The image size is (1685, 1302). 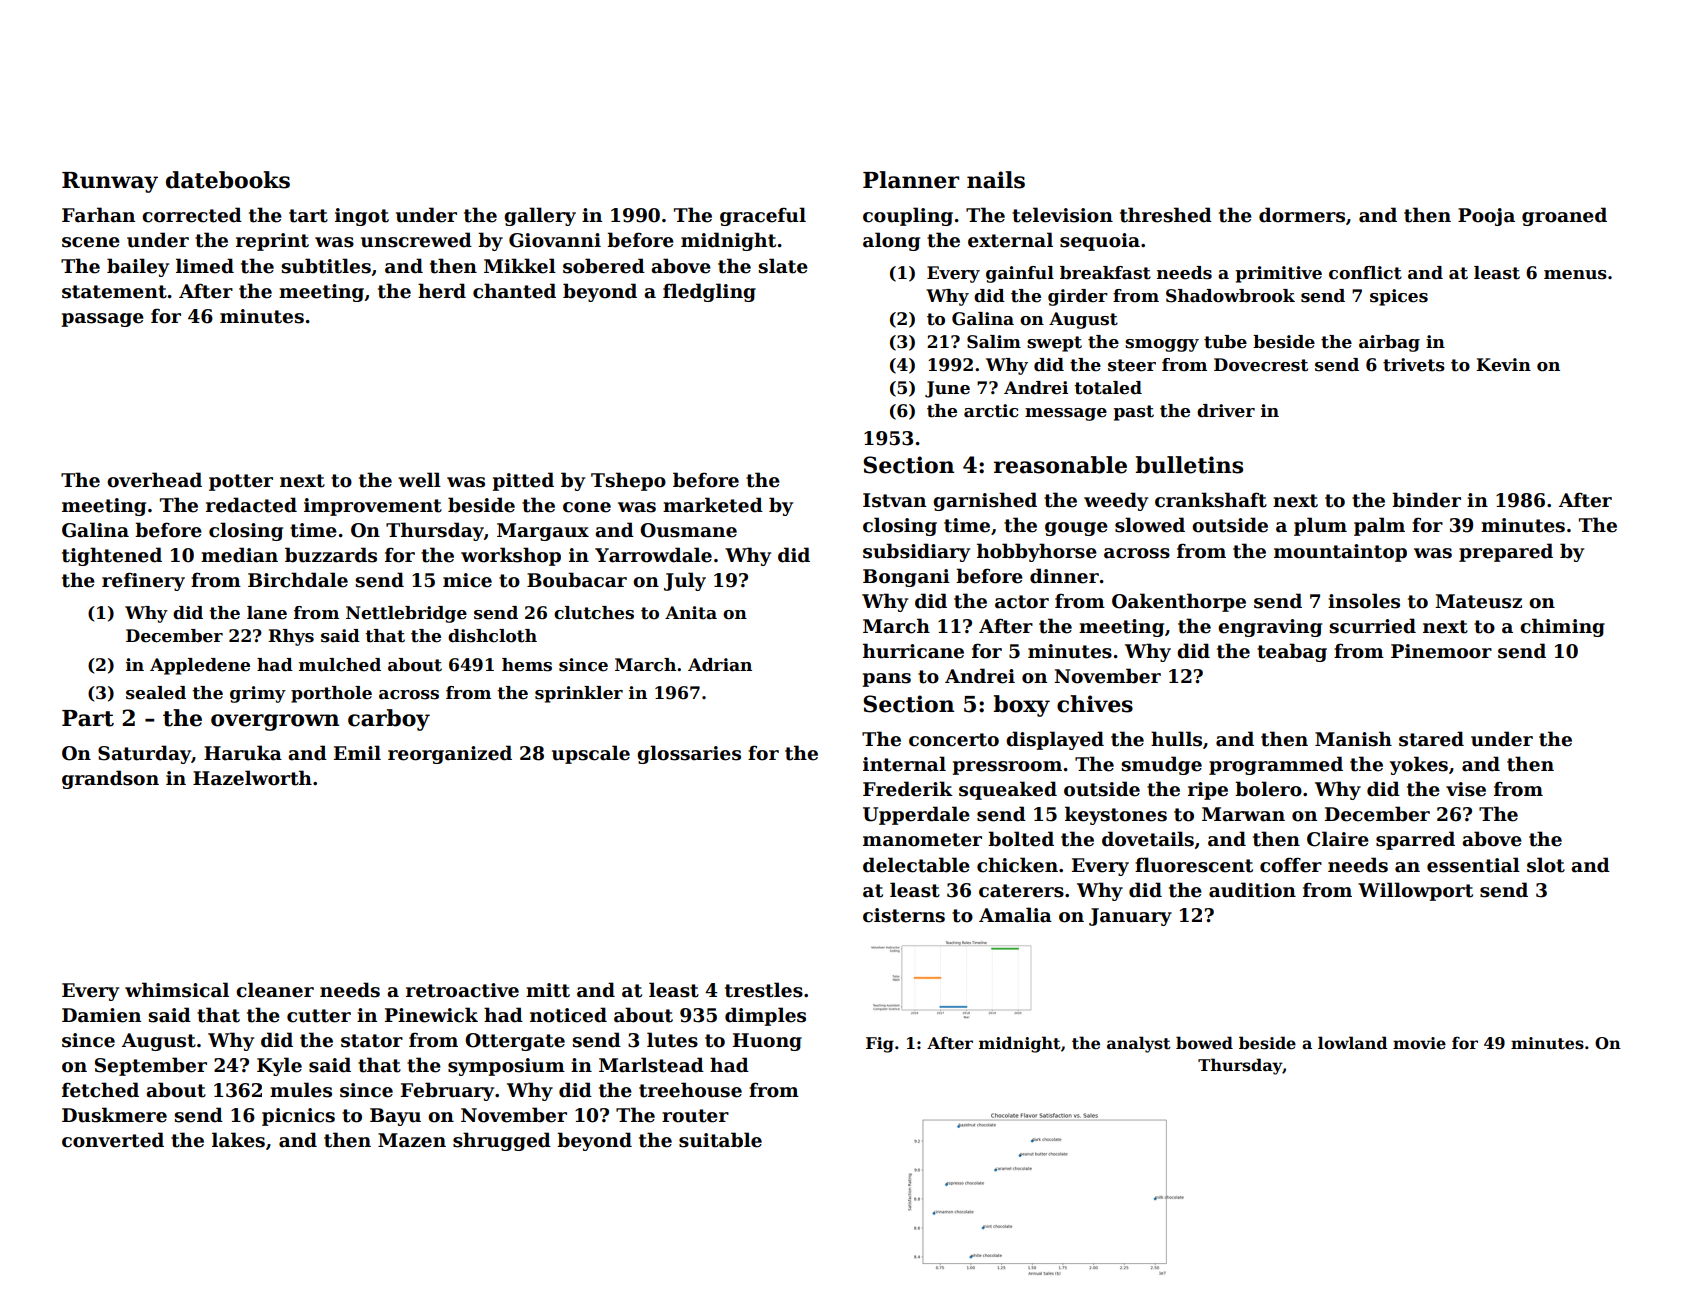 I want to click on Farhan, so click(x=98, y=215).
